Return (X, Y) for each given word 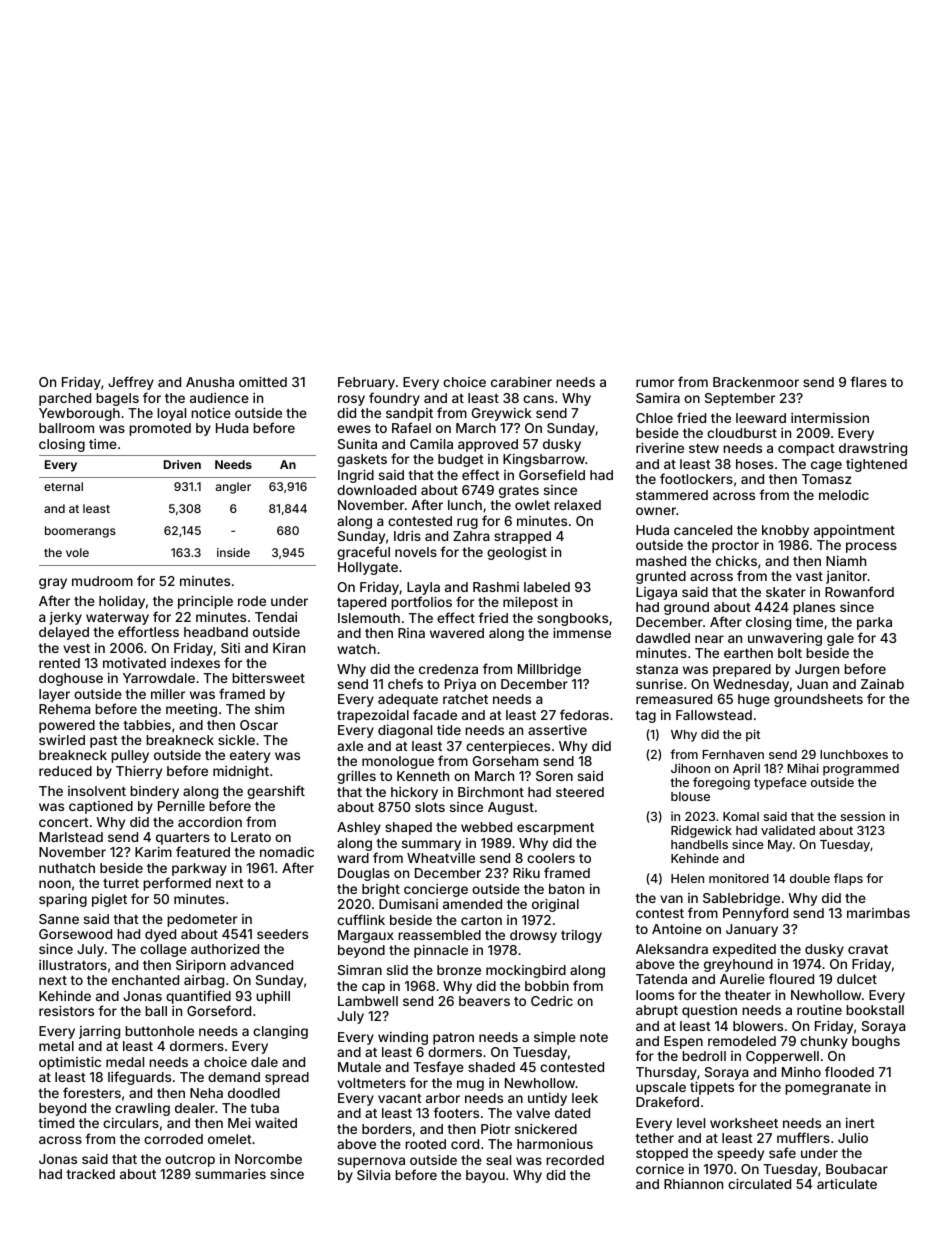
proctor (735, 547)
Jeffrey (131, 383)
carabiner (521, 382)
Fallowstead (714, 715)
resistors (66, 1010)
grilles (356, 777)
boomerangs (80, 532)
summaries (230, 1174)
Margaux (366, 936)
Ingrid (356, 476)
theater (748, 995)
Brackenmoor (756, 382)
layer (54, 695)
